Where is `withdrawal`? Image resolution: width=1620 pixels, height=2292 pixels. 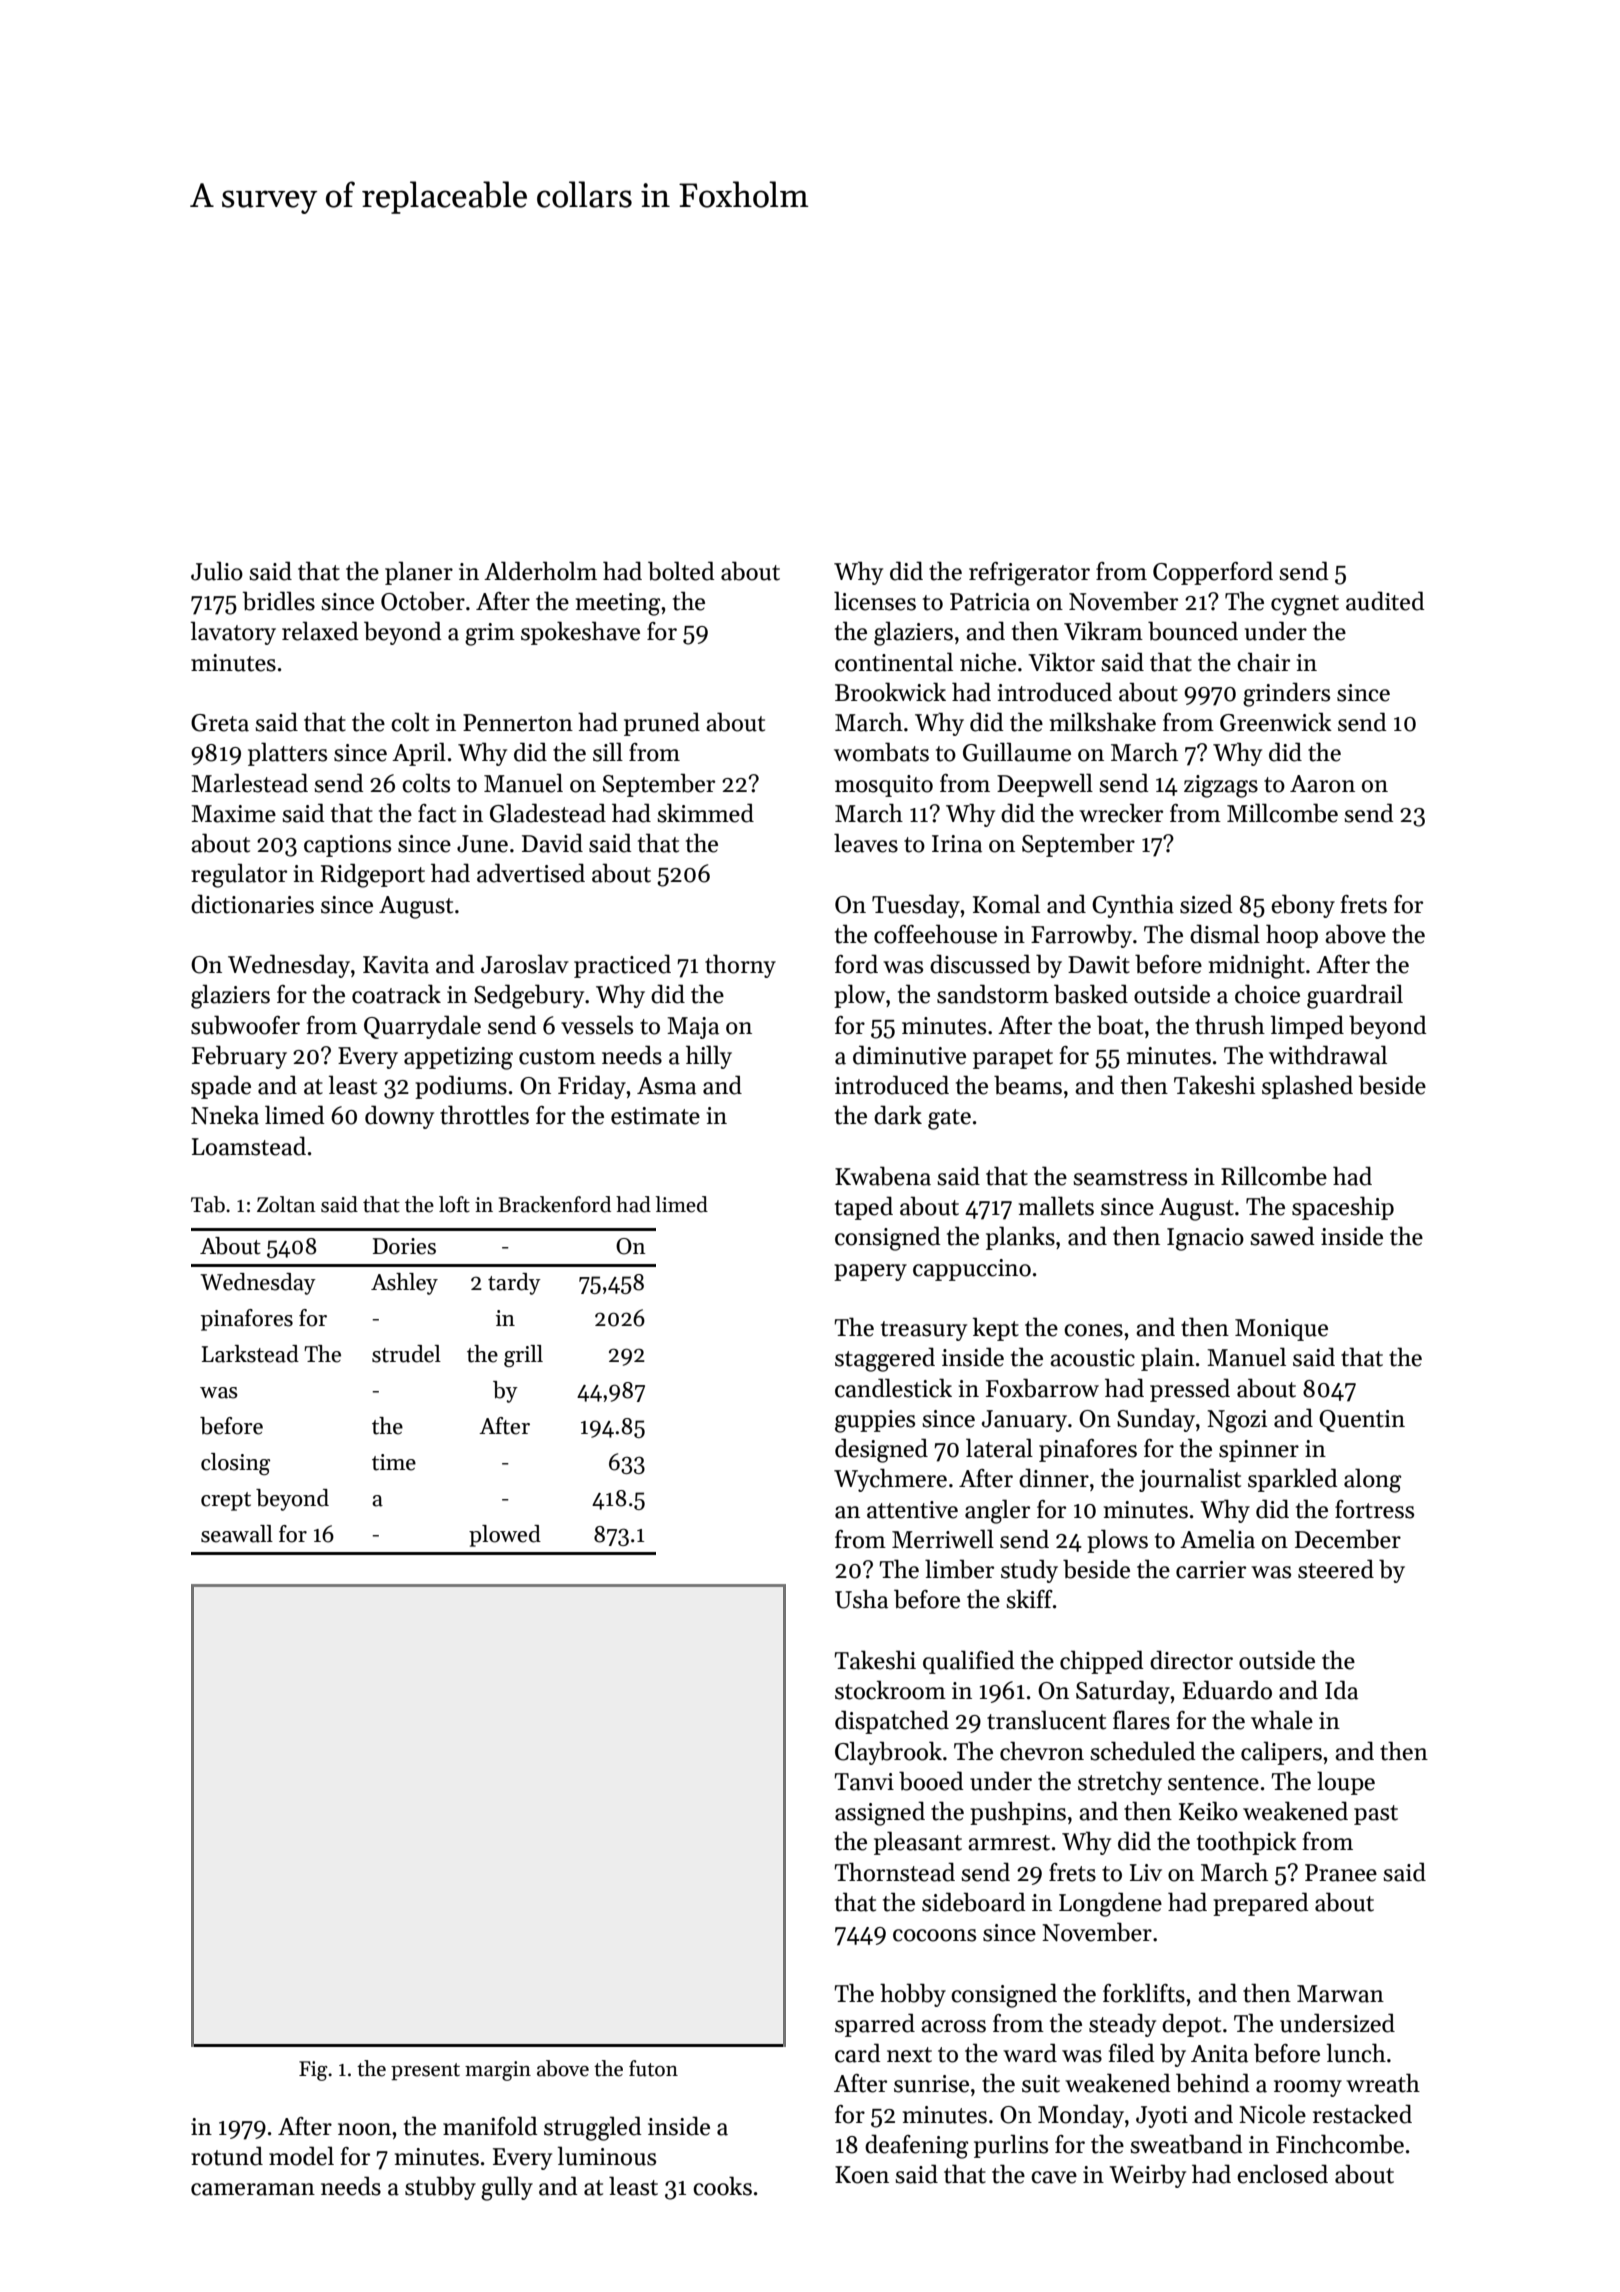
withdrawal is located at coordinates (1328, 1055).
